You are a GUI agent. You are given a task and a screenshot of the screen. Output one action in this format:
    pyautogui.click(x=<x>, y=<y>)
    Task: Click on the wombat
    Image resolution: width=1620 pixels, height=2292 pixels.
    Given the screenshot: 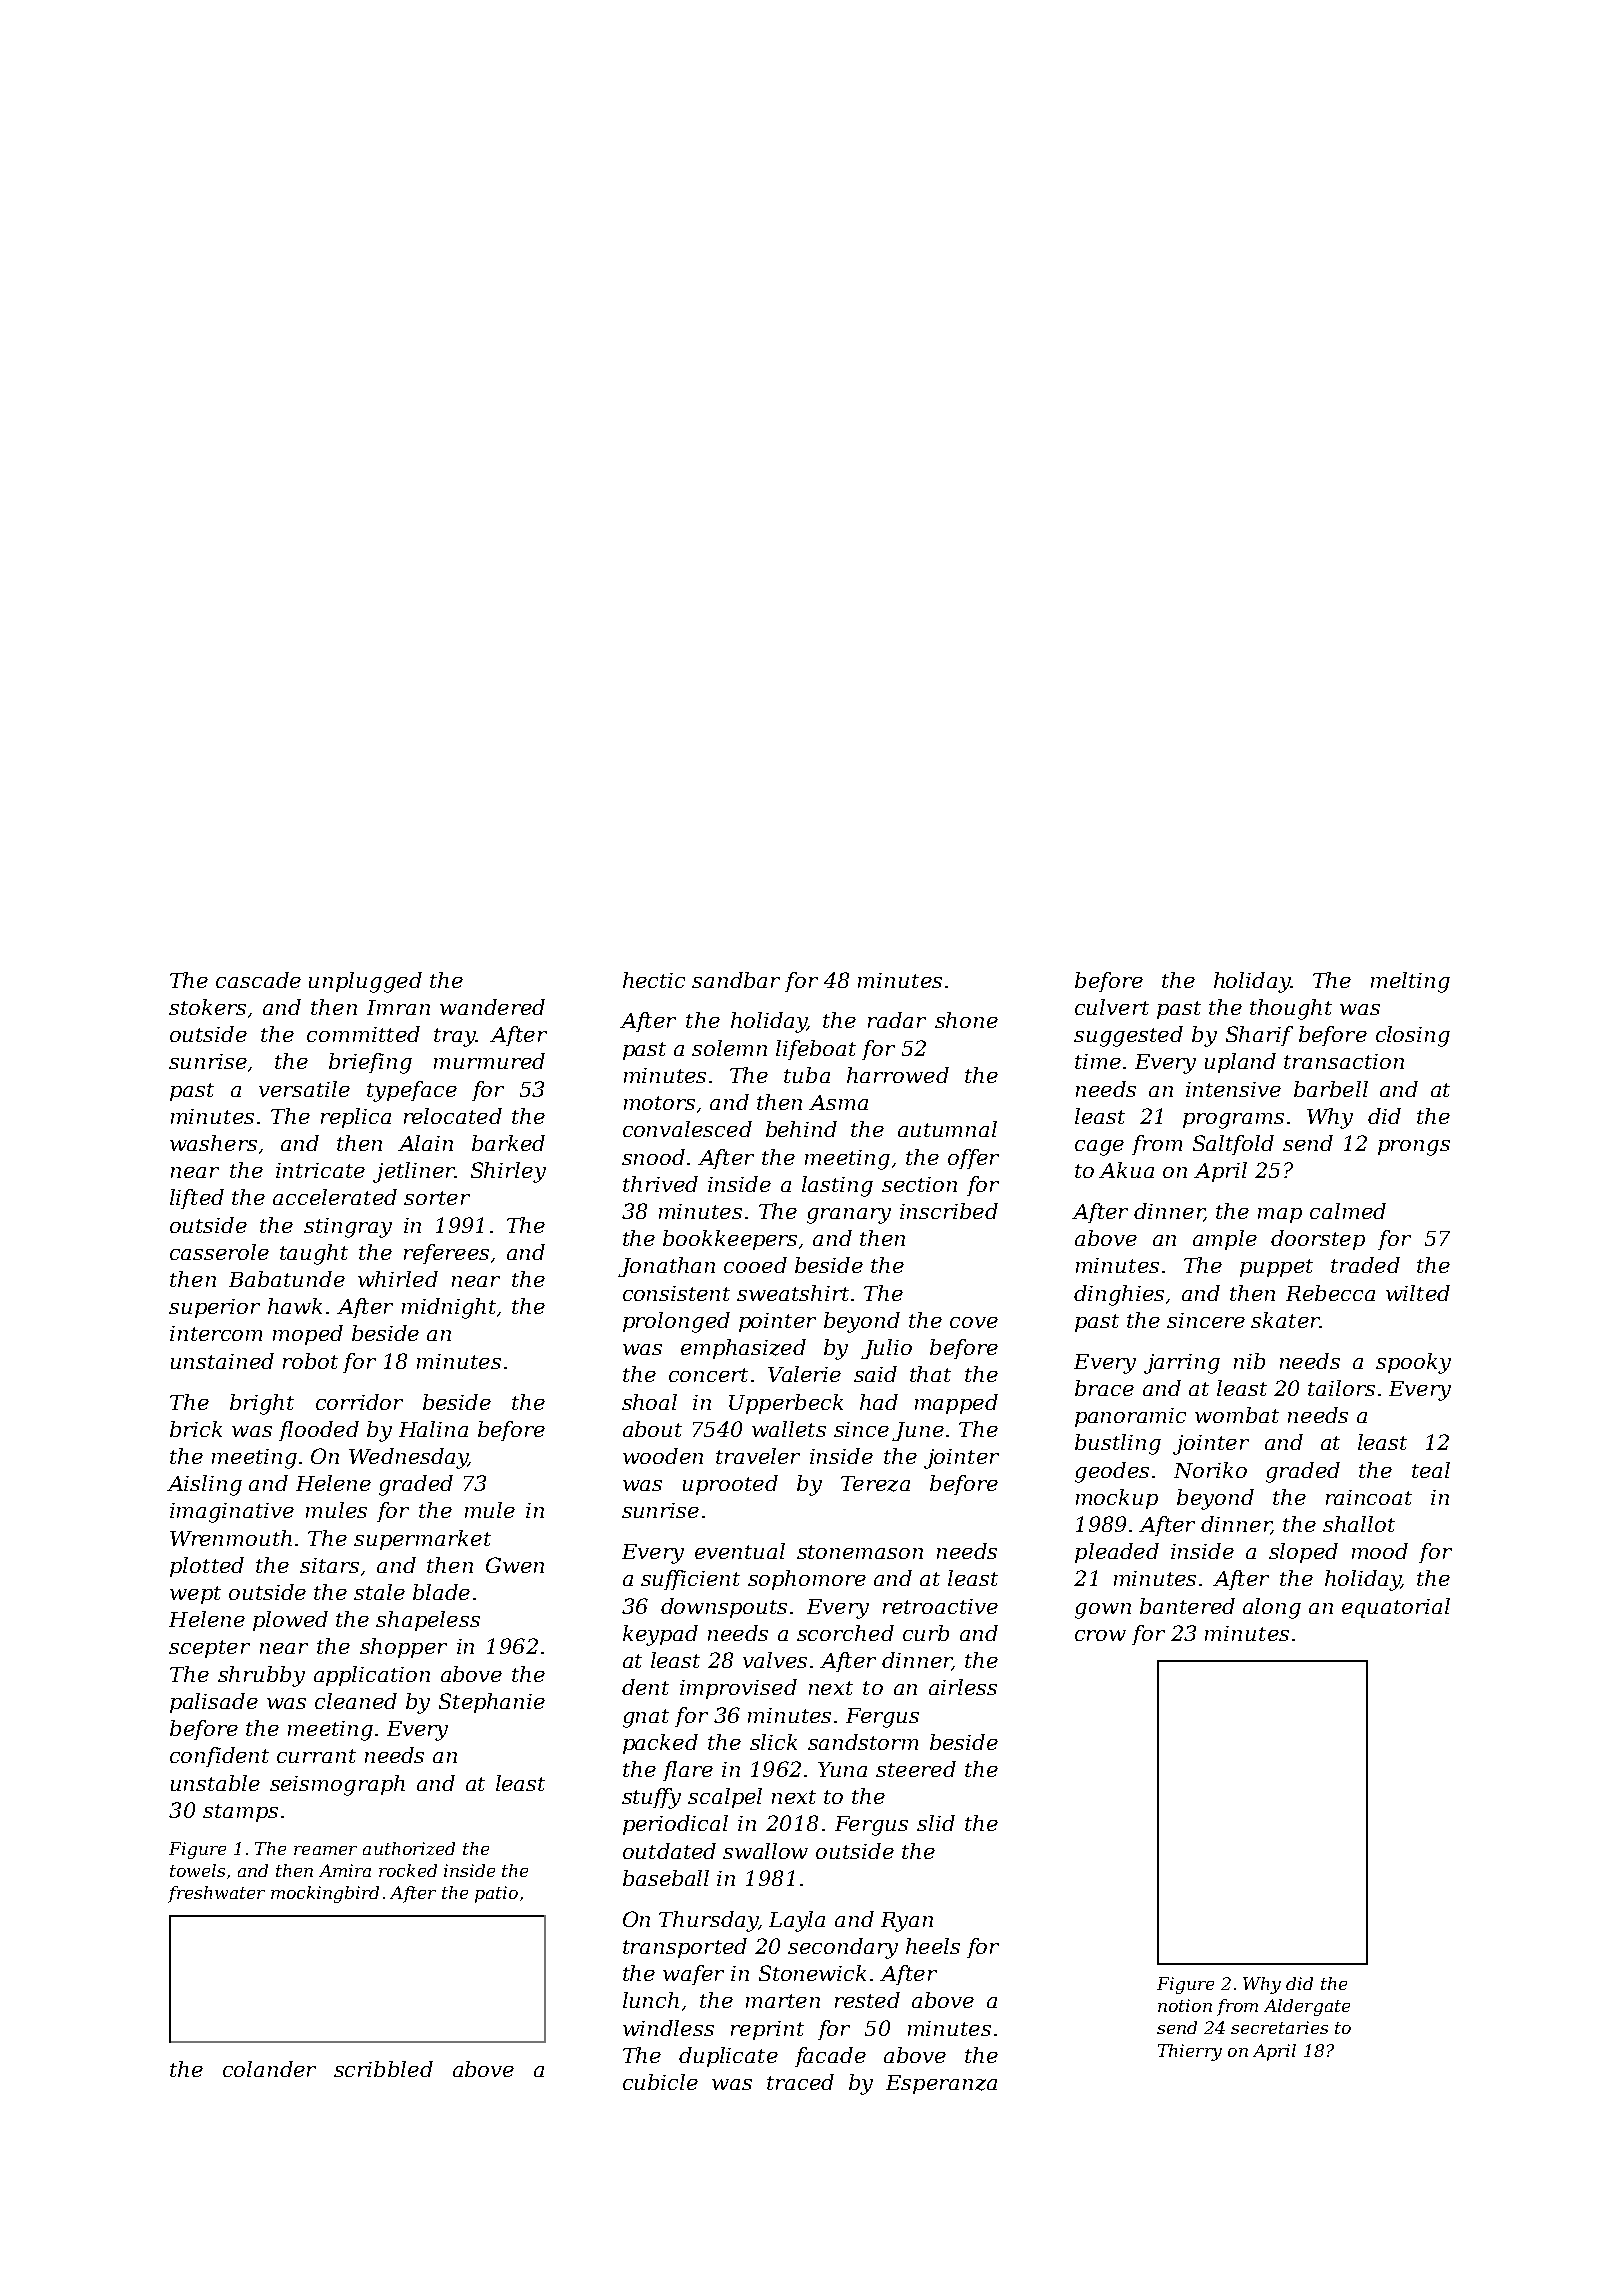 What is the action you would take?
    pyautogui.click(x=1237, y=1415)
